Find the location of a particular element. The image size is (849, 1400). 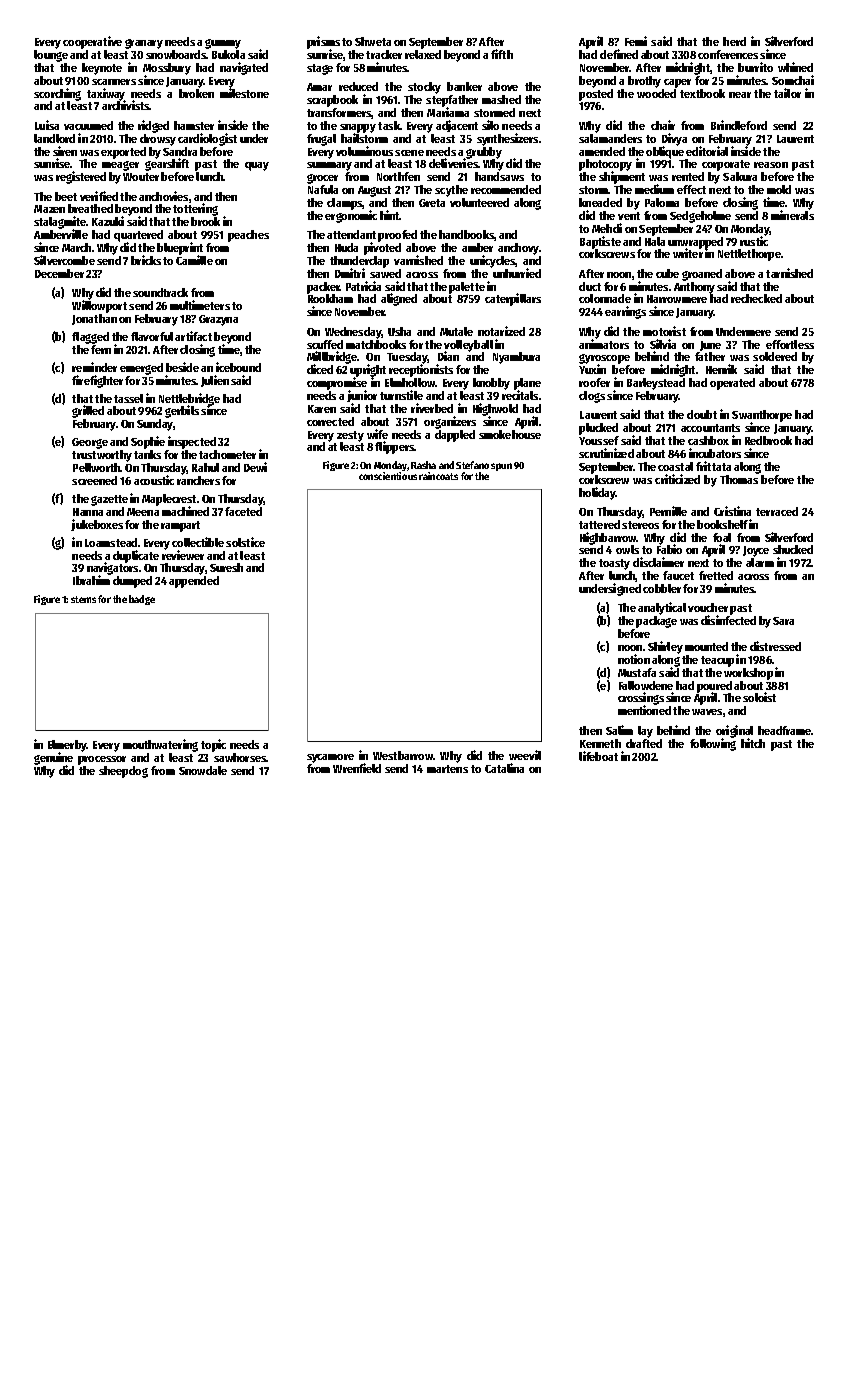

gummy is located at coordinates (223, 44).
